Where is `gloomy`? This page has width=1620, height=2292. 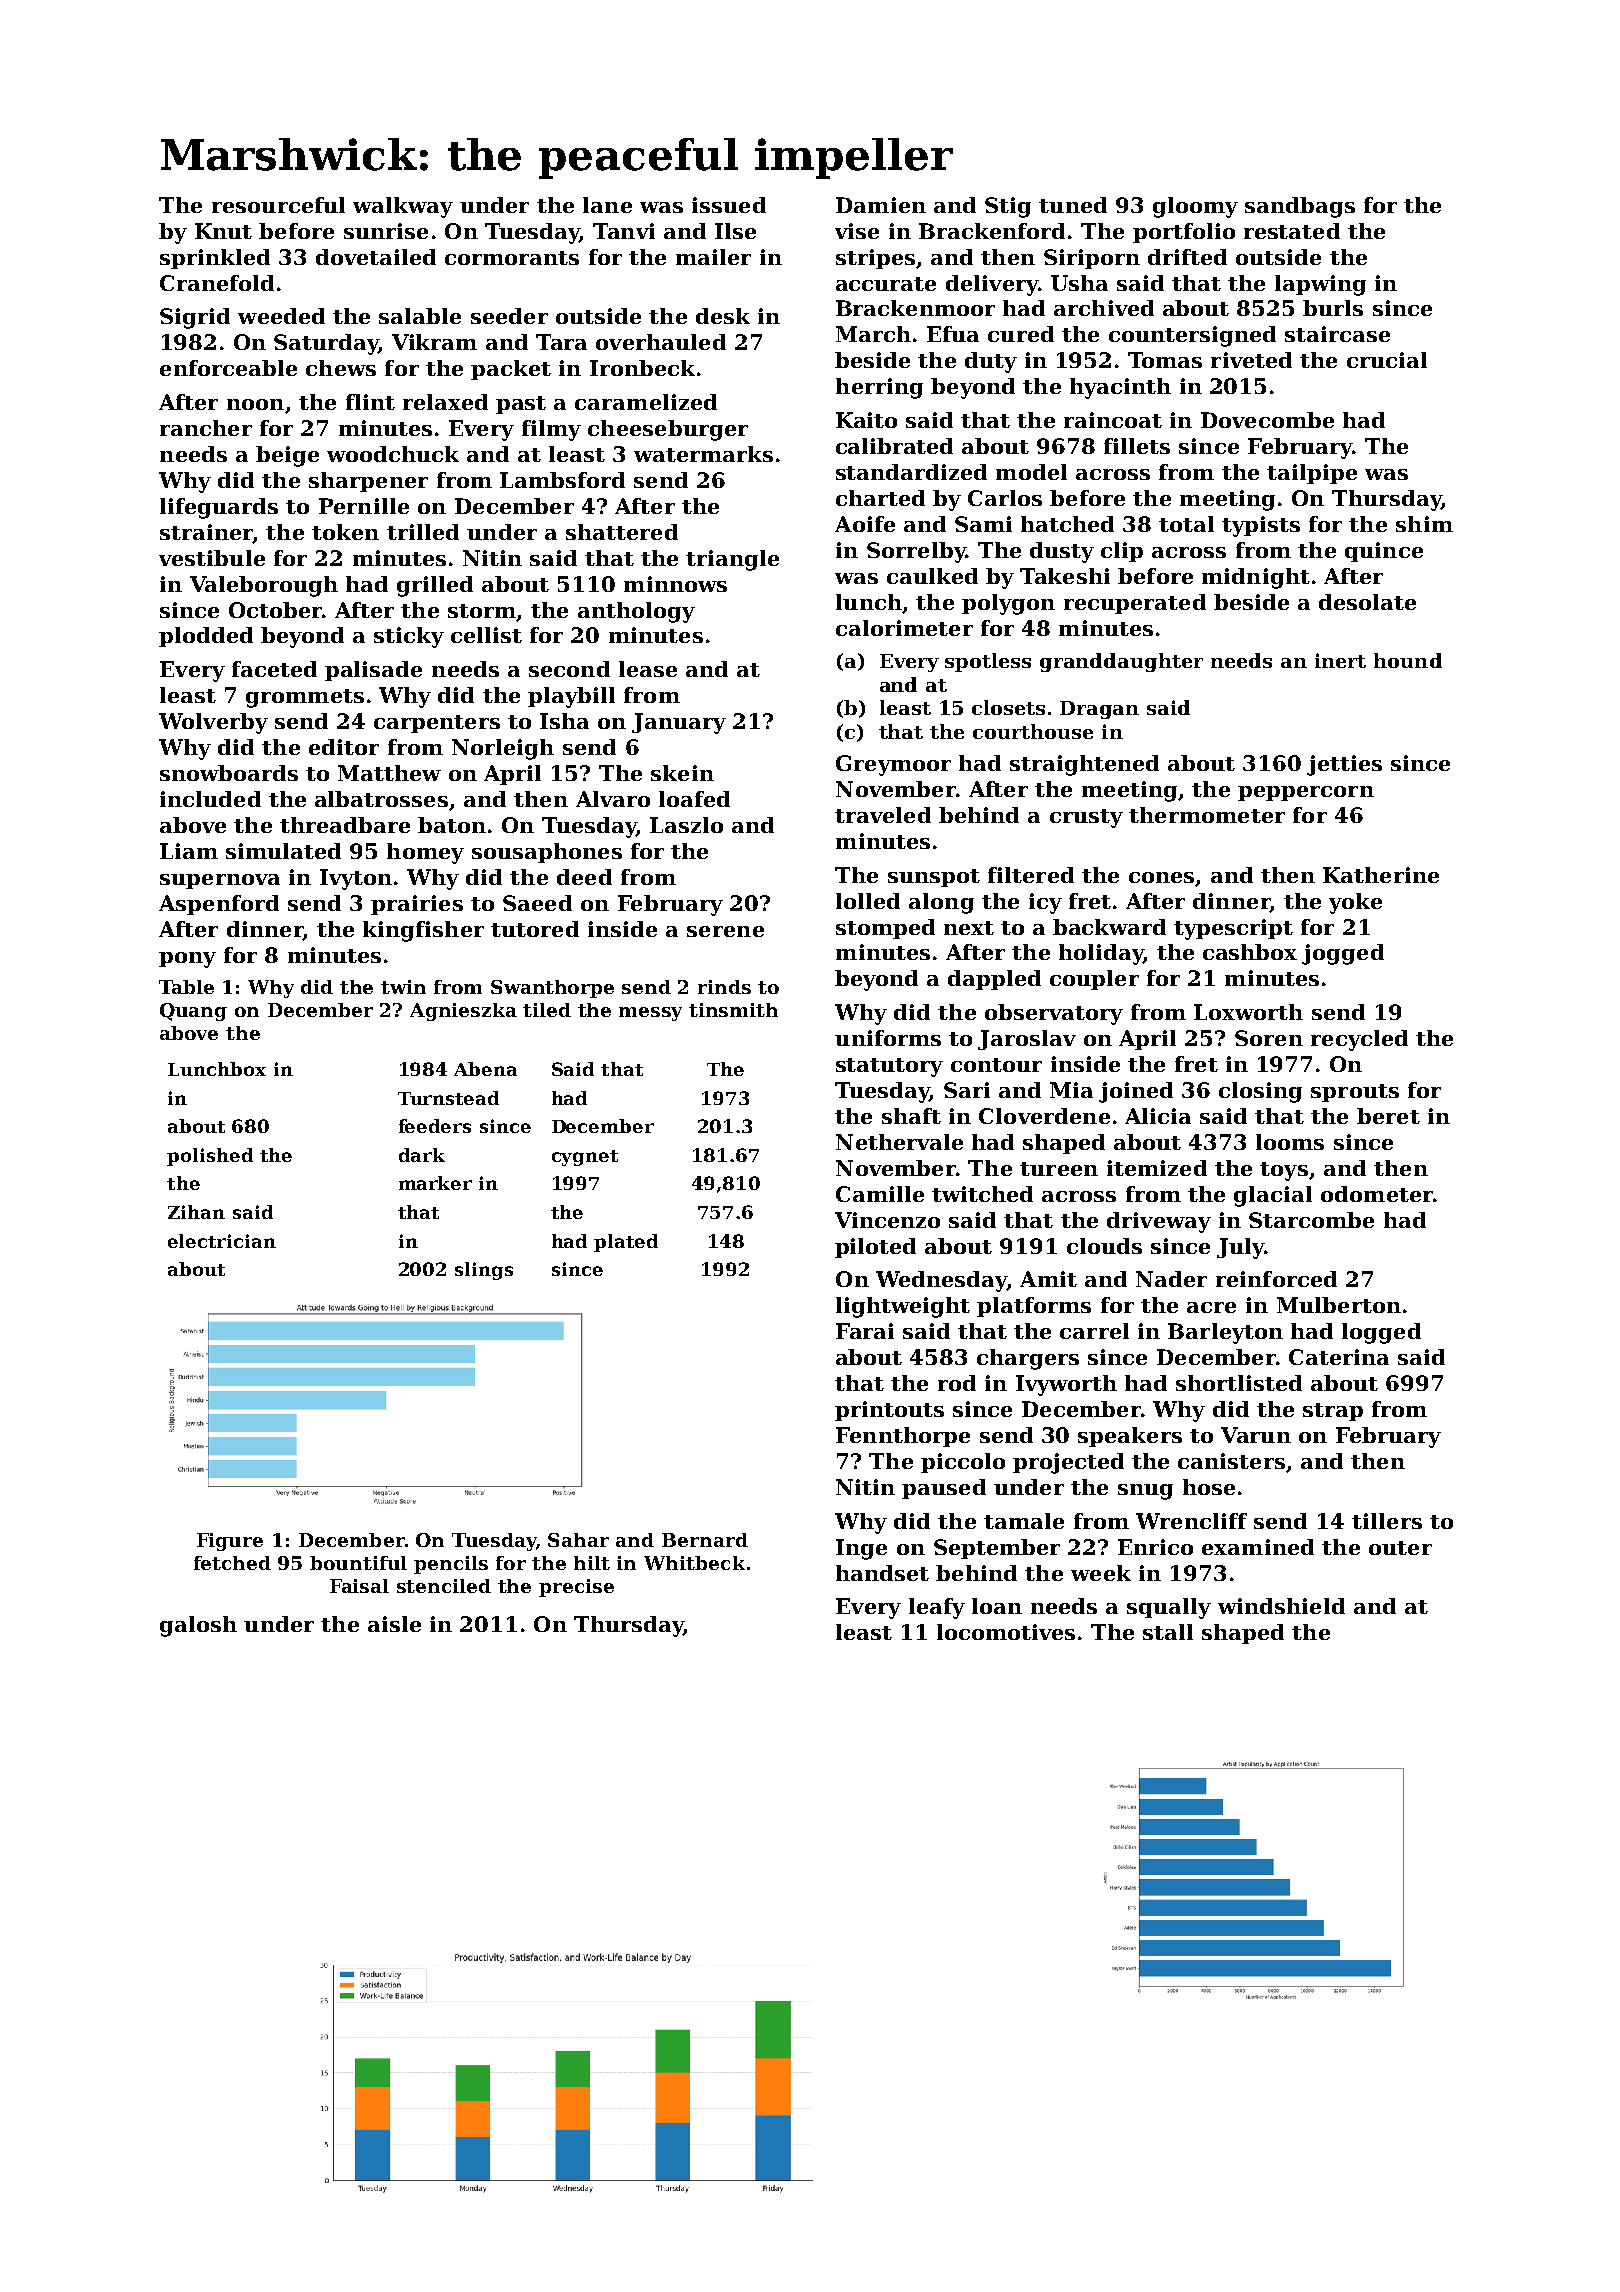
gloomy is located at coordinates (1195, 207).
